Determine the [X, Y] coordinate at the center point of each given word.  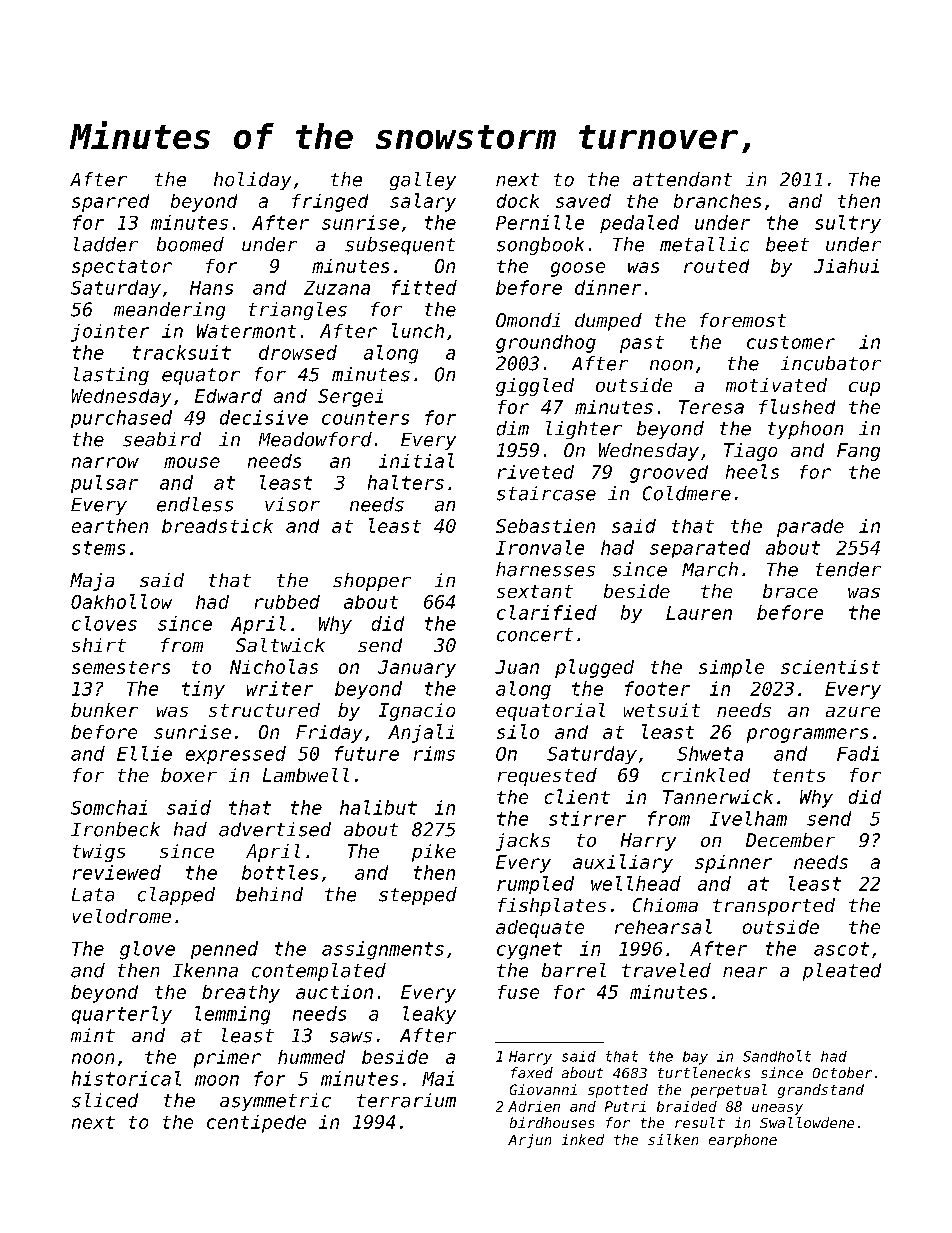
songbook [540, 246]
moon [217, 1080]
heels [752, 471]
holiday [252, 181]
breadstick [217, 526]
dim [513, 428]
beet [787, 244]
